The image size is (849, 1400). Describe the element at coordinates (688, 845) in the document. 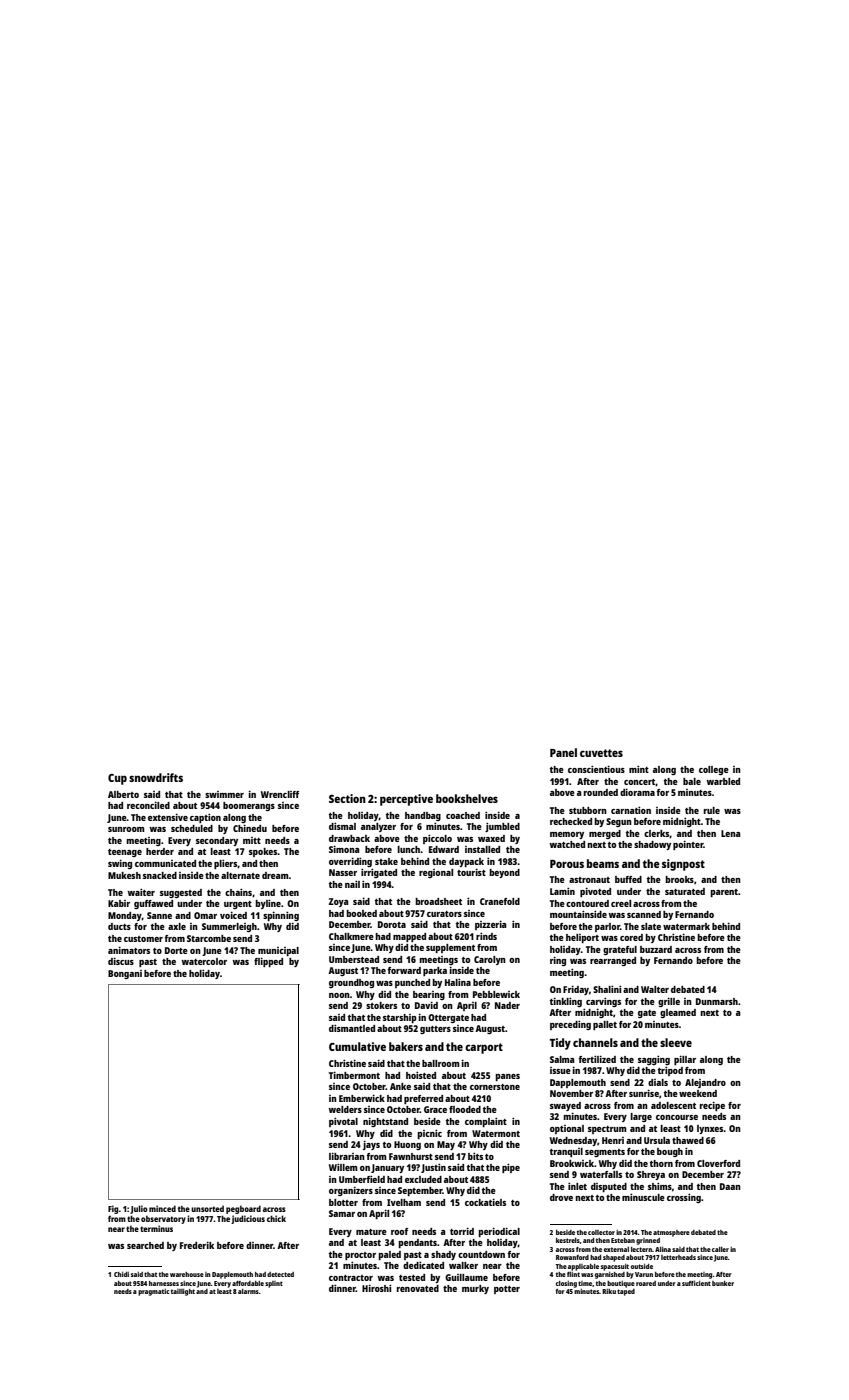

I see `pointer` at that location.
